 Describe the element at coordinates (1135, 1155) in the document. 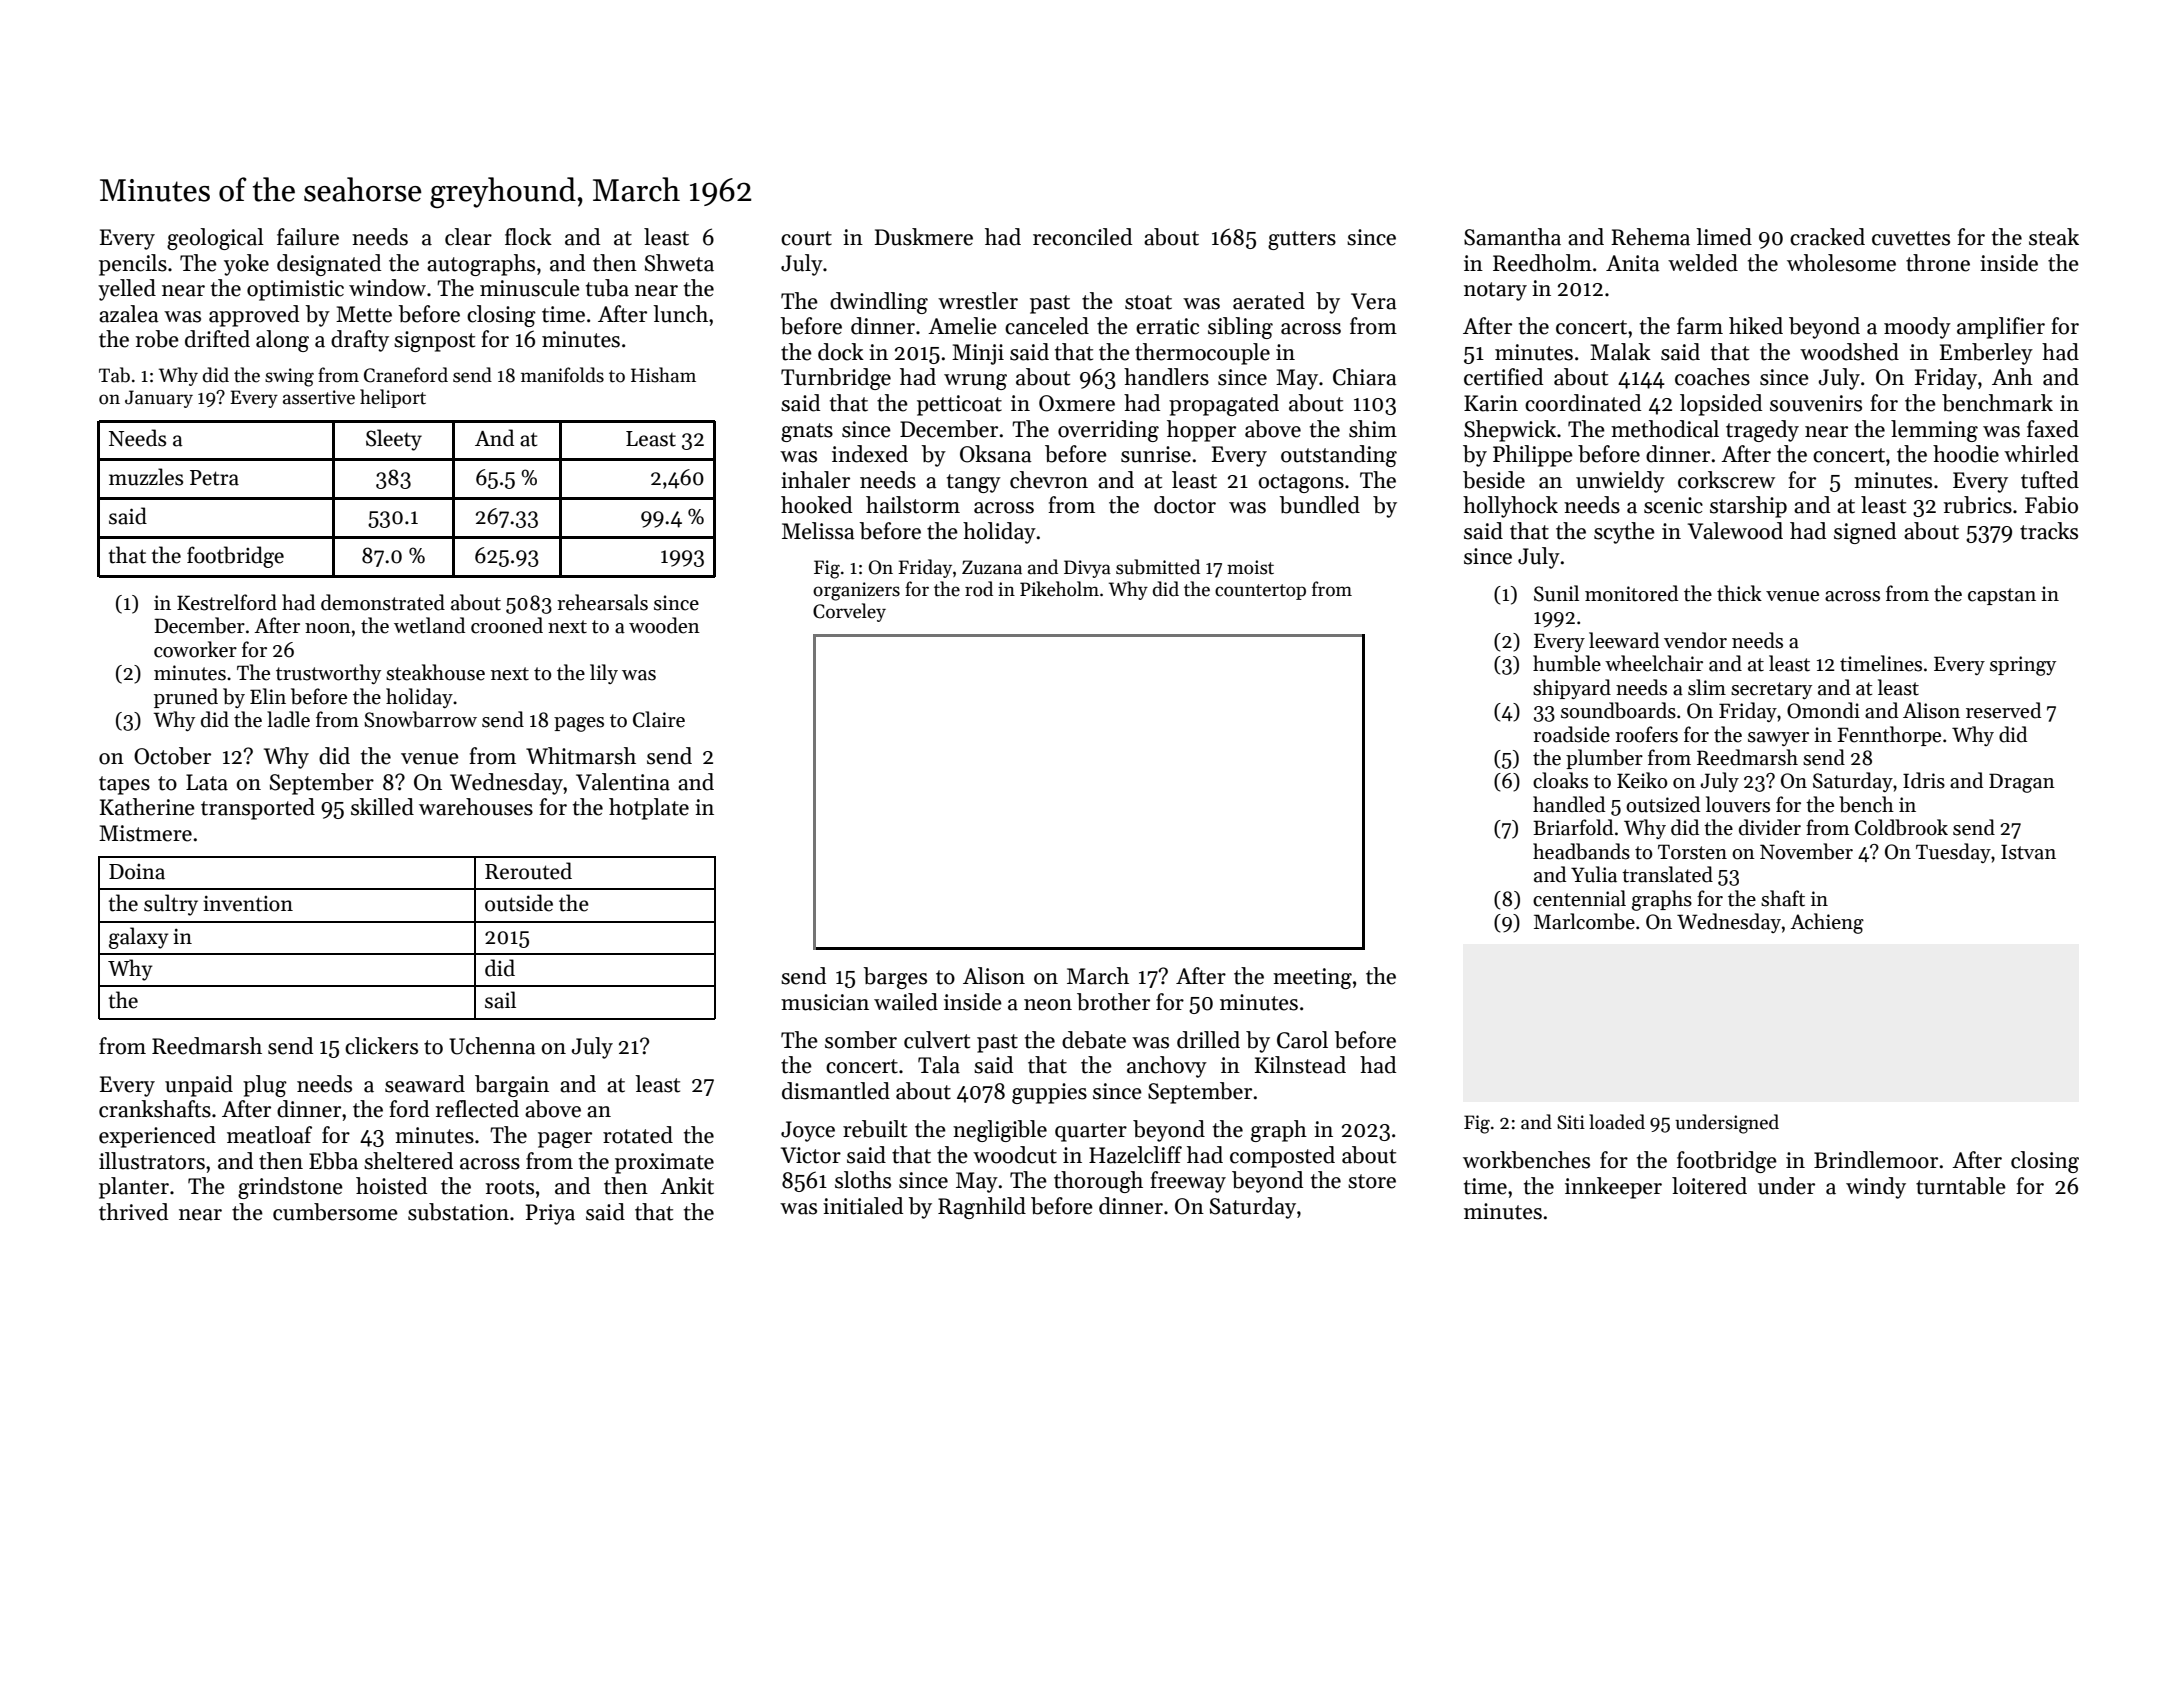

I see `Hazelcliff` at that location.
